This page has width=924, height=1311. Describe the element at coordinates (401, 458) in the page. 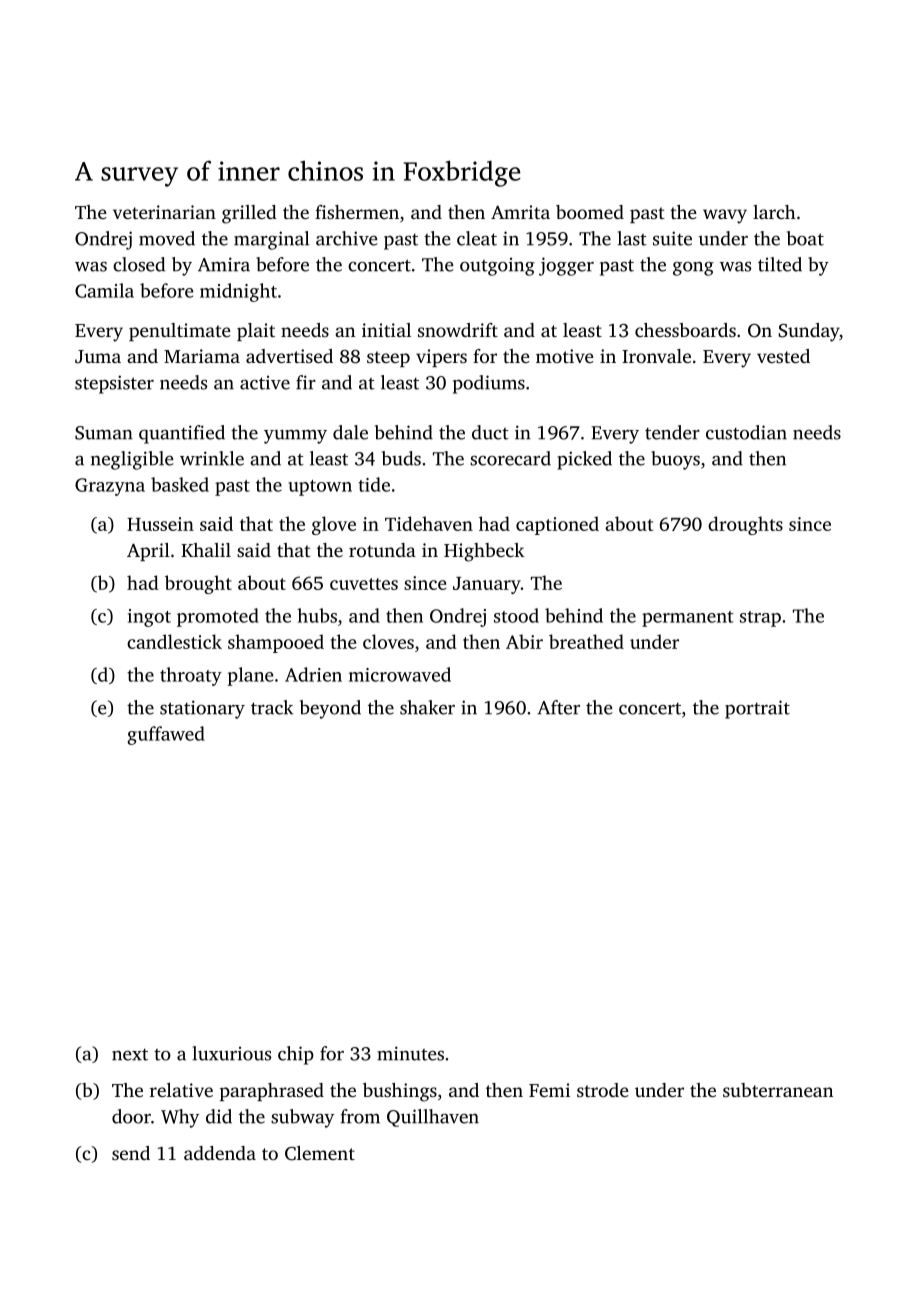

I see `buds` at that location.
